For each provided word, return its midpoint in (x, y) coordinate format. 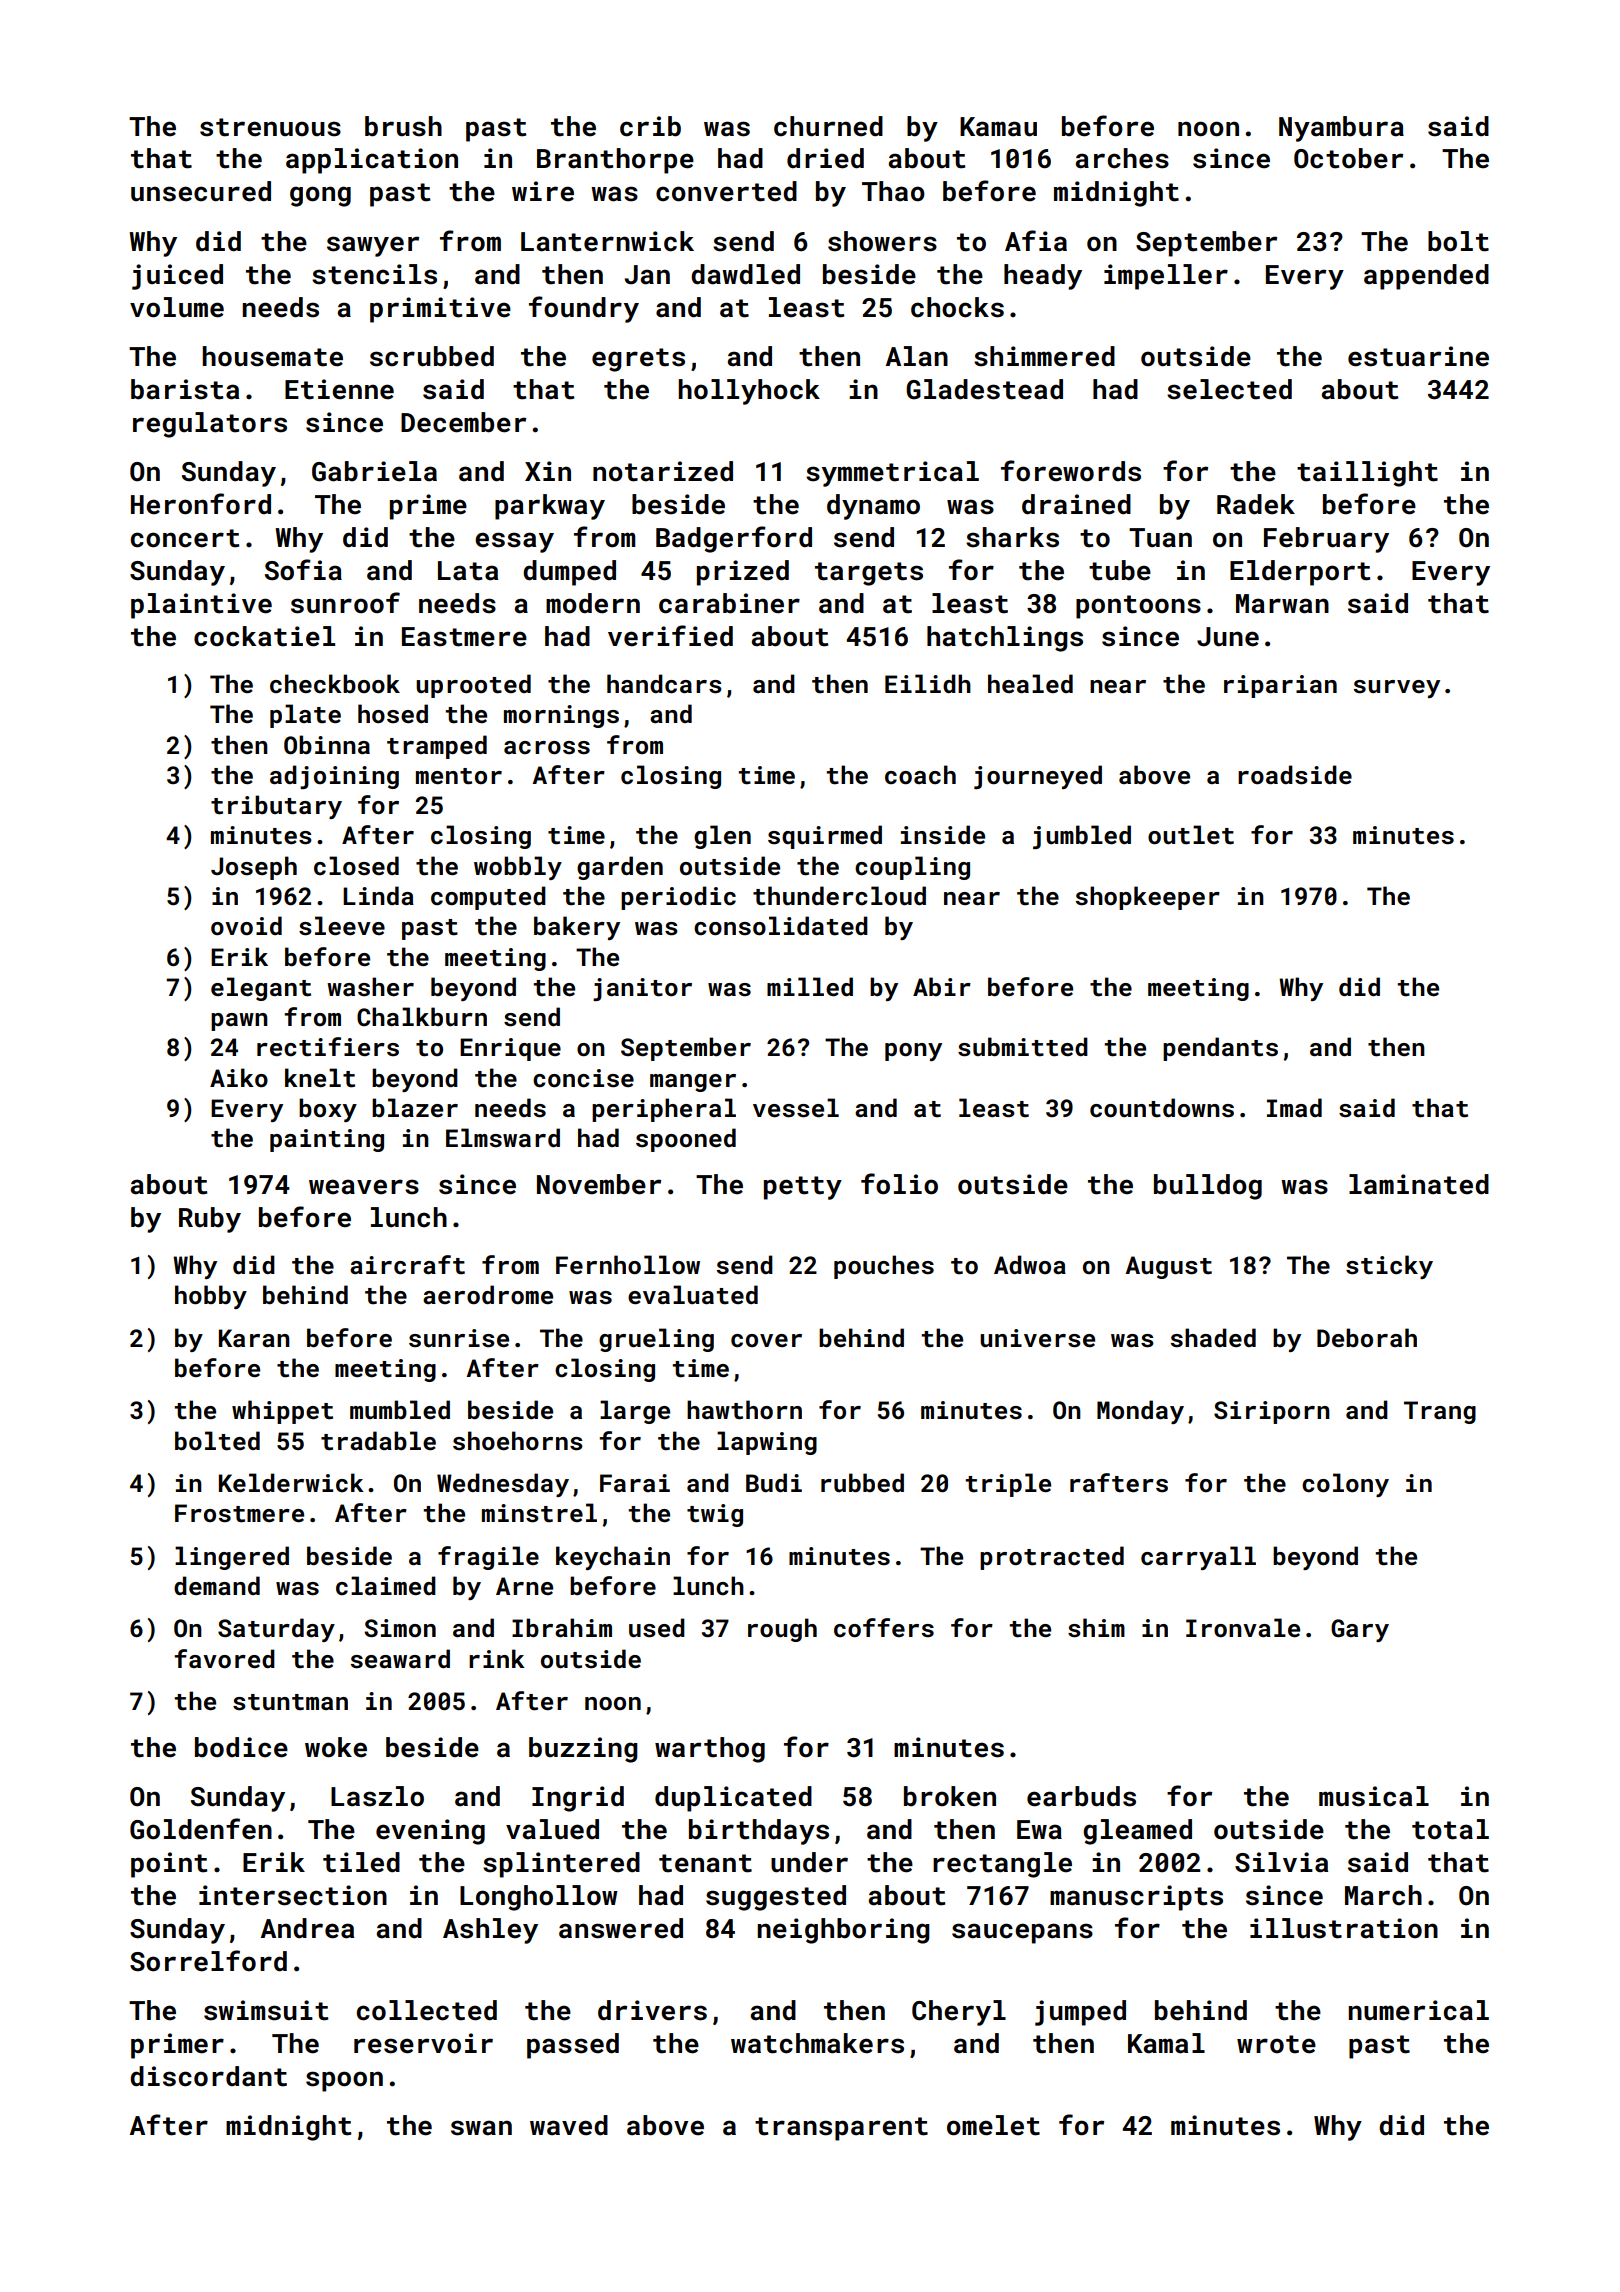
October (1348, 158)
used (657, 1628)
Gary (1360, 1630)
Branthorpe (615, 161)
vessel (796, 1108)
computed (488, 898)
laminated (1419, 1184)
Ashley (490, 1931)
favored (224, 1658)
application (372, 161)
